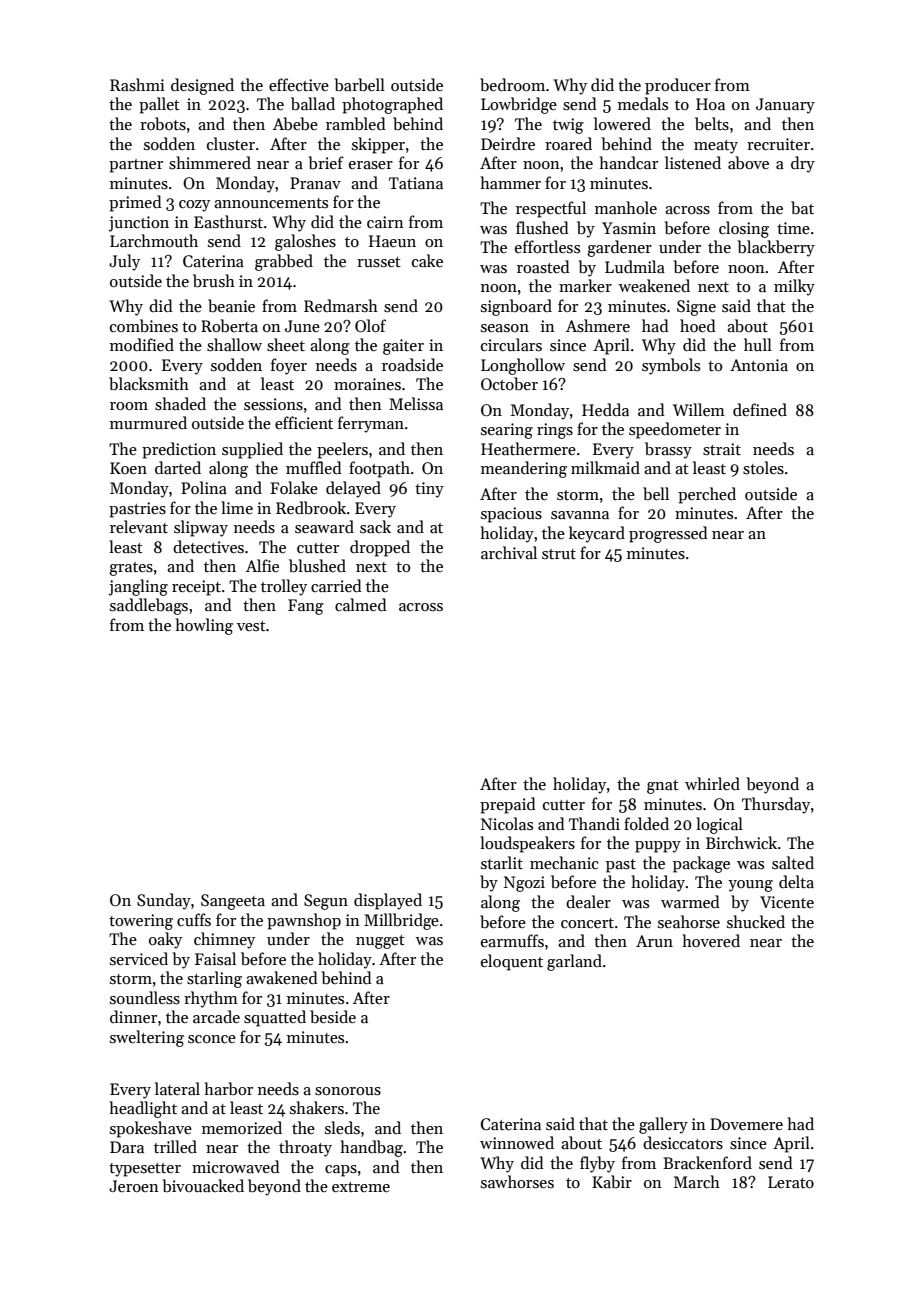 Image resolution: width=924 pixels, height=1308 pixels. Describe the element at coordinates (517, 1181) in the image. I see `sawhorses` at that location.
